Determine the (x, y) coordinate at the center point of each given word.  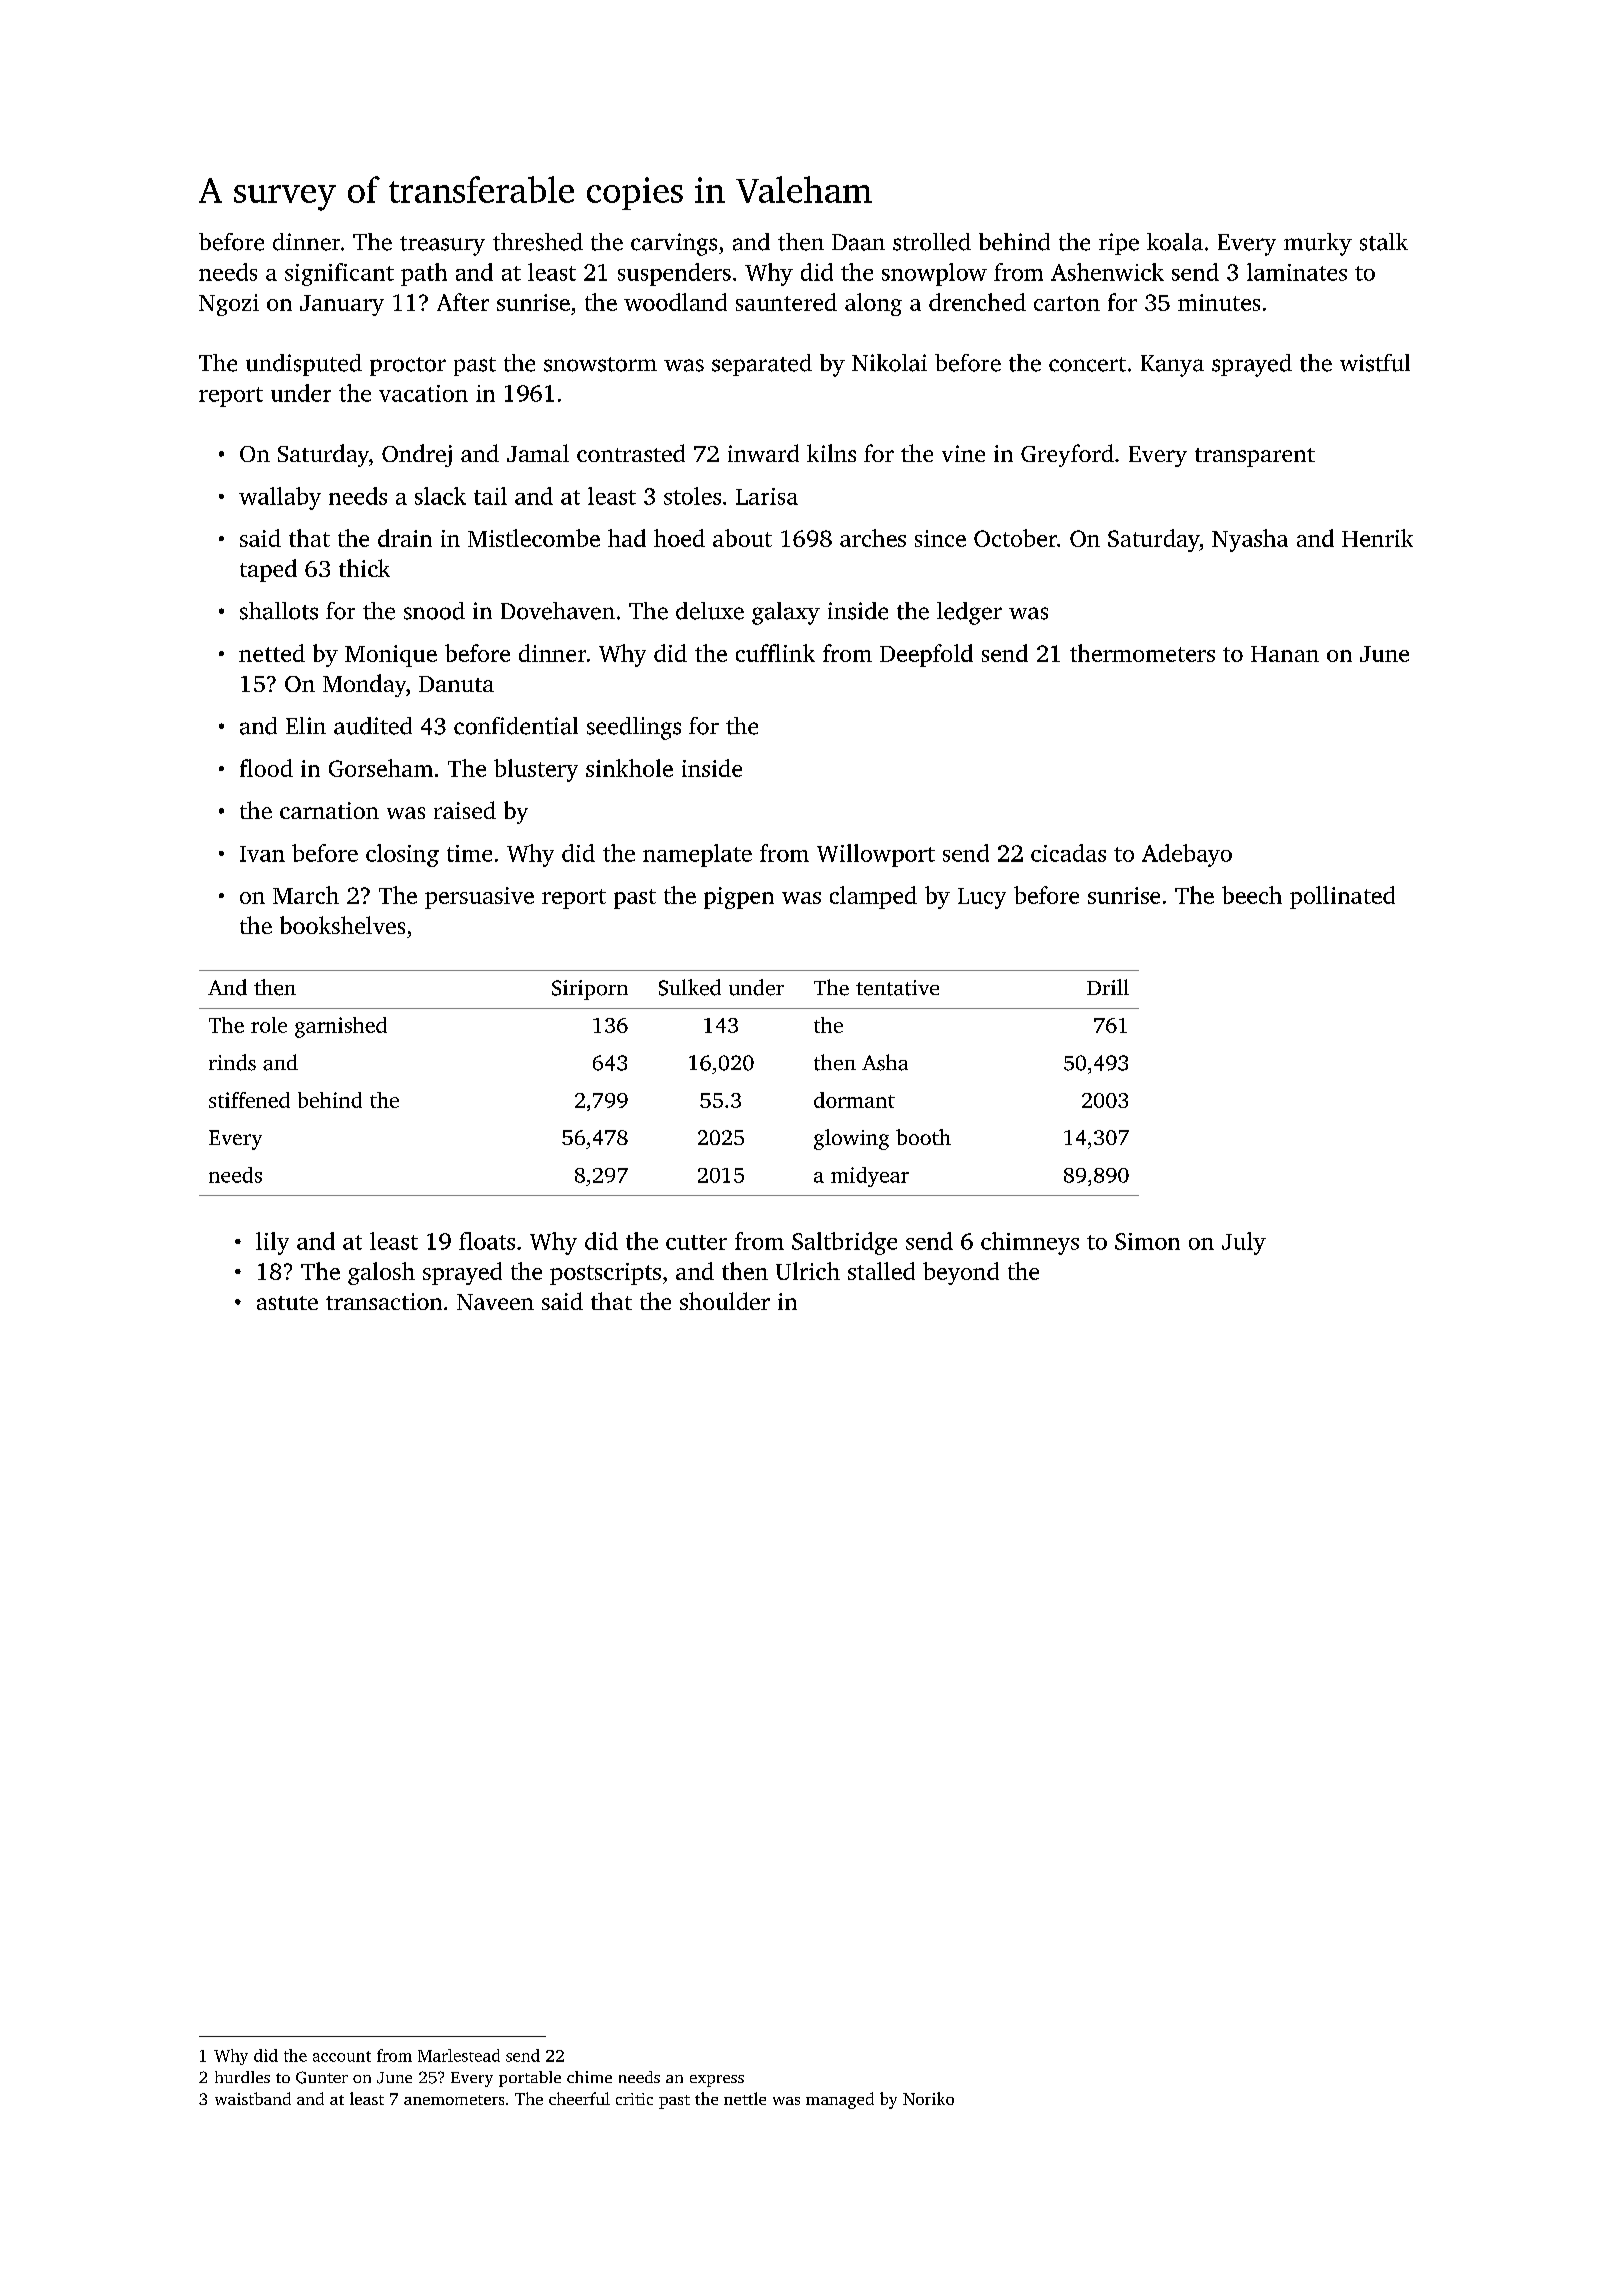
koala (1175, 242)
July (1244, 1243)
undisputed (304, 365)
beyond (961, 1273)
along (873, 304)
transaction (384, 1301)
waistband (253, 2098)
